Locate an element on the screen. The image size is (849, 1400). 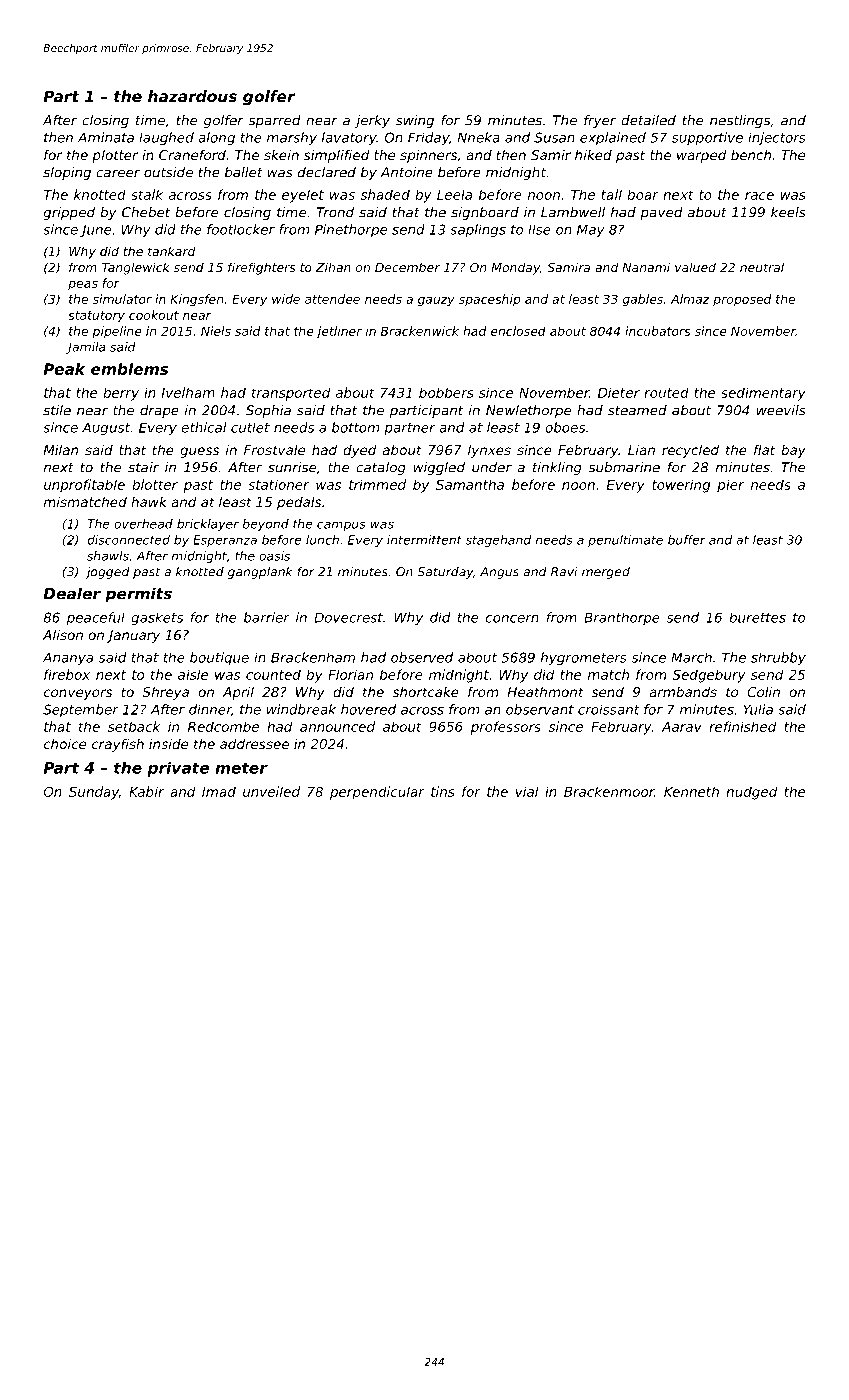
Sunday is located at coordinates (94, 793).
